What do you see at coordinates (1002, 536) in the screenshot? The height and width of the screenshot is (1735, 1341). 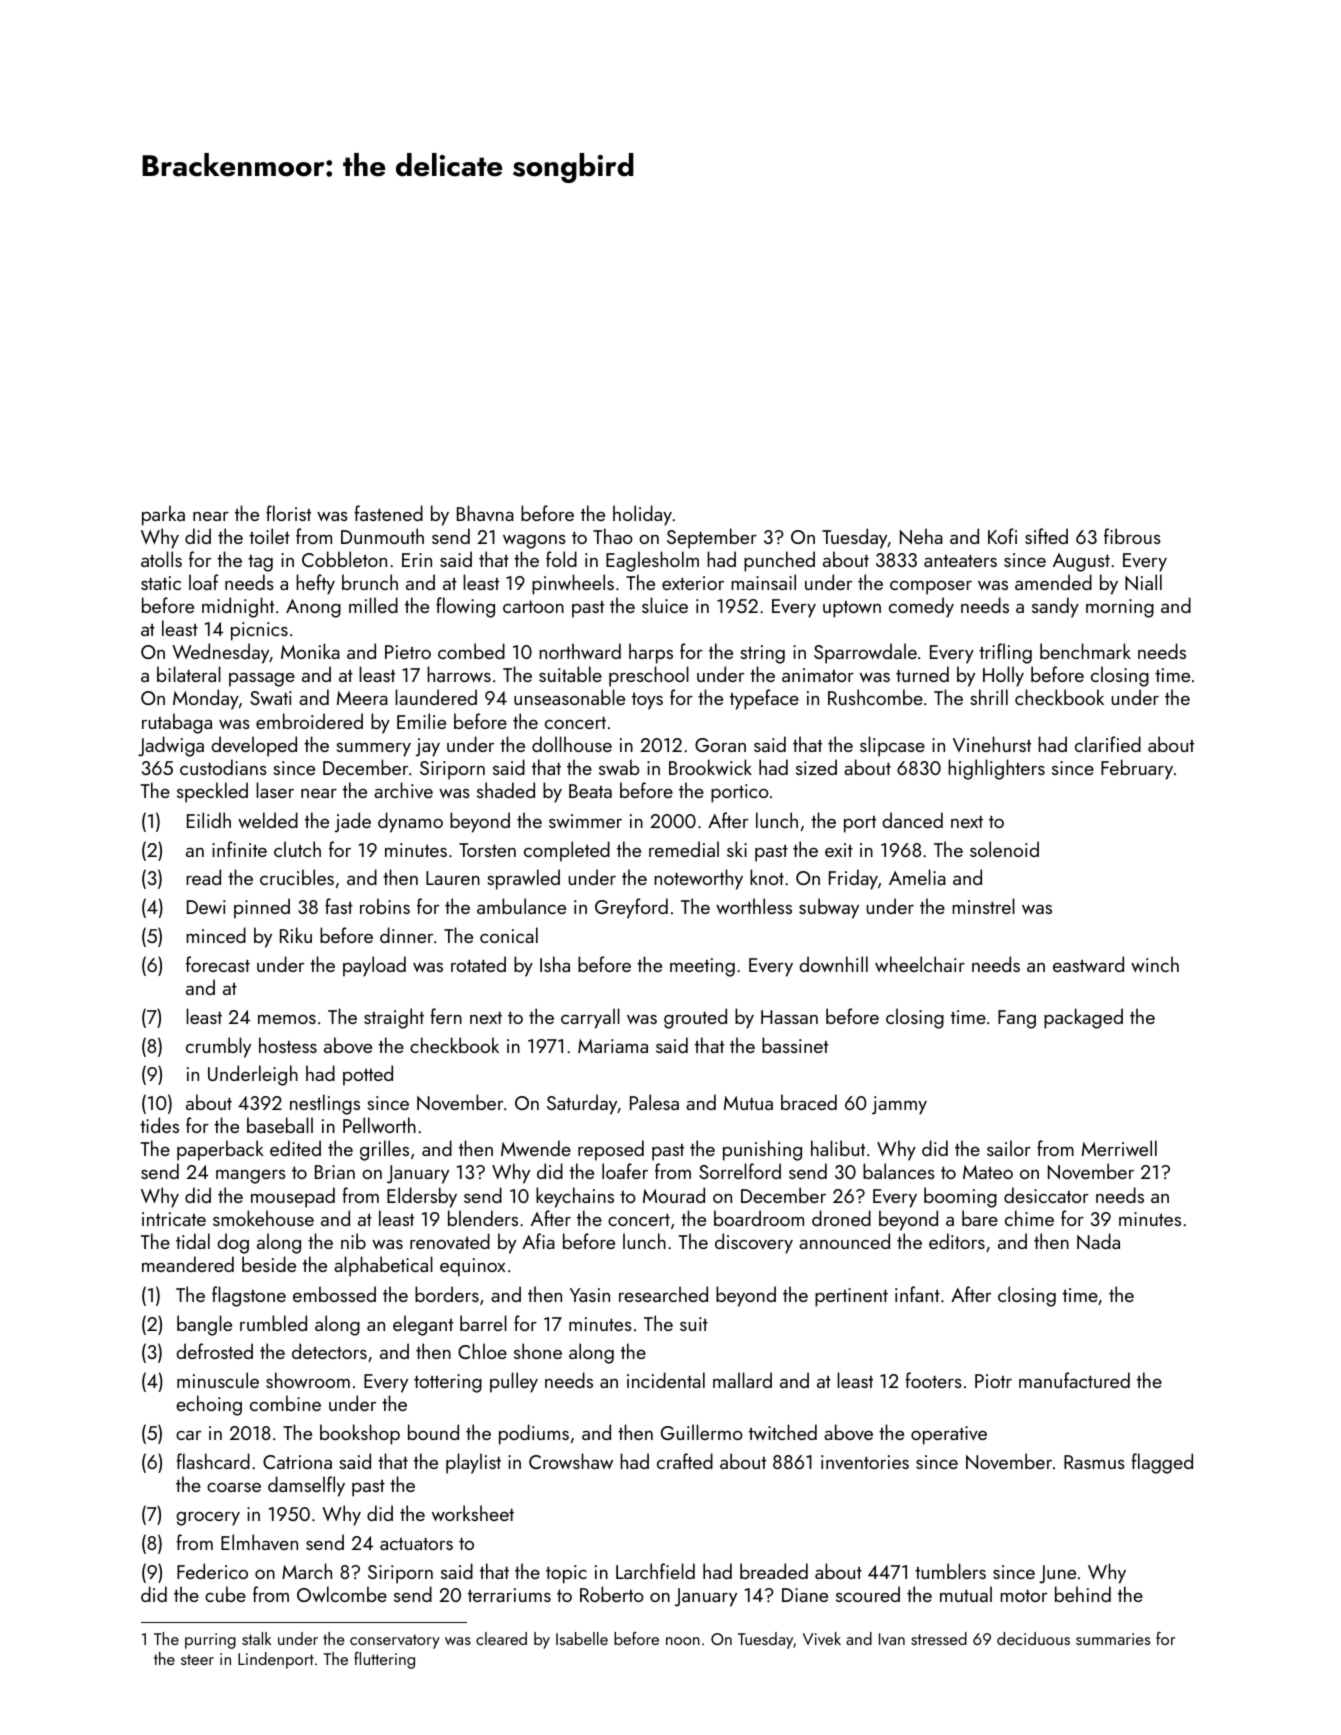 I see `Kofi` at bounding box center [1002, 536].
